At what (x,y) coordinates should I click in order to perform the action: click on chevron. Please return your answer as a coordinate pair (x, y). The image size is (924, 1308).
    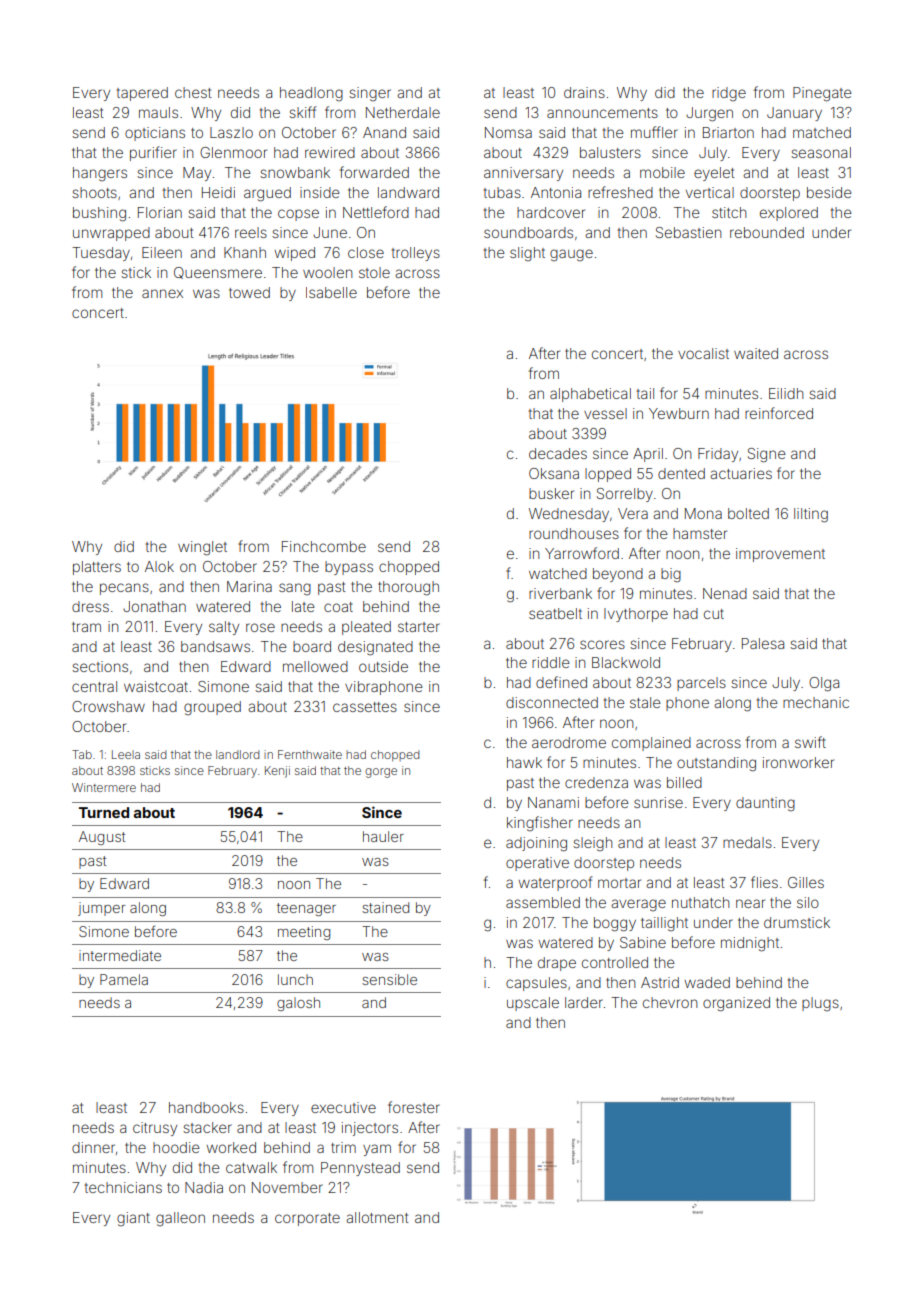
    Looking at the image, I should click on (670, 1002).
